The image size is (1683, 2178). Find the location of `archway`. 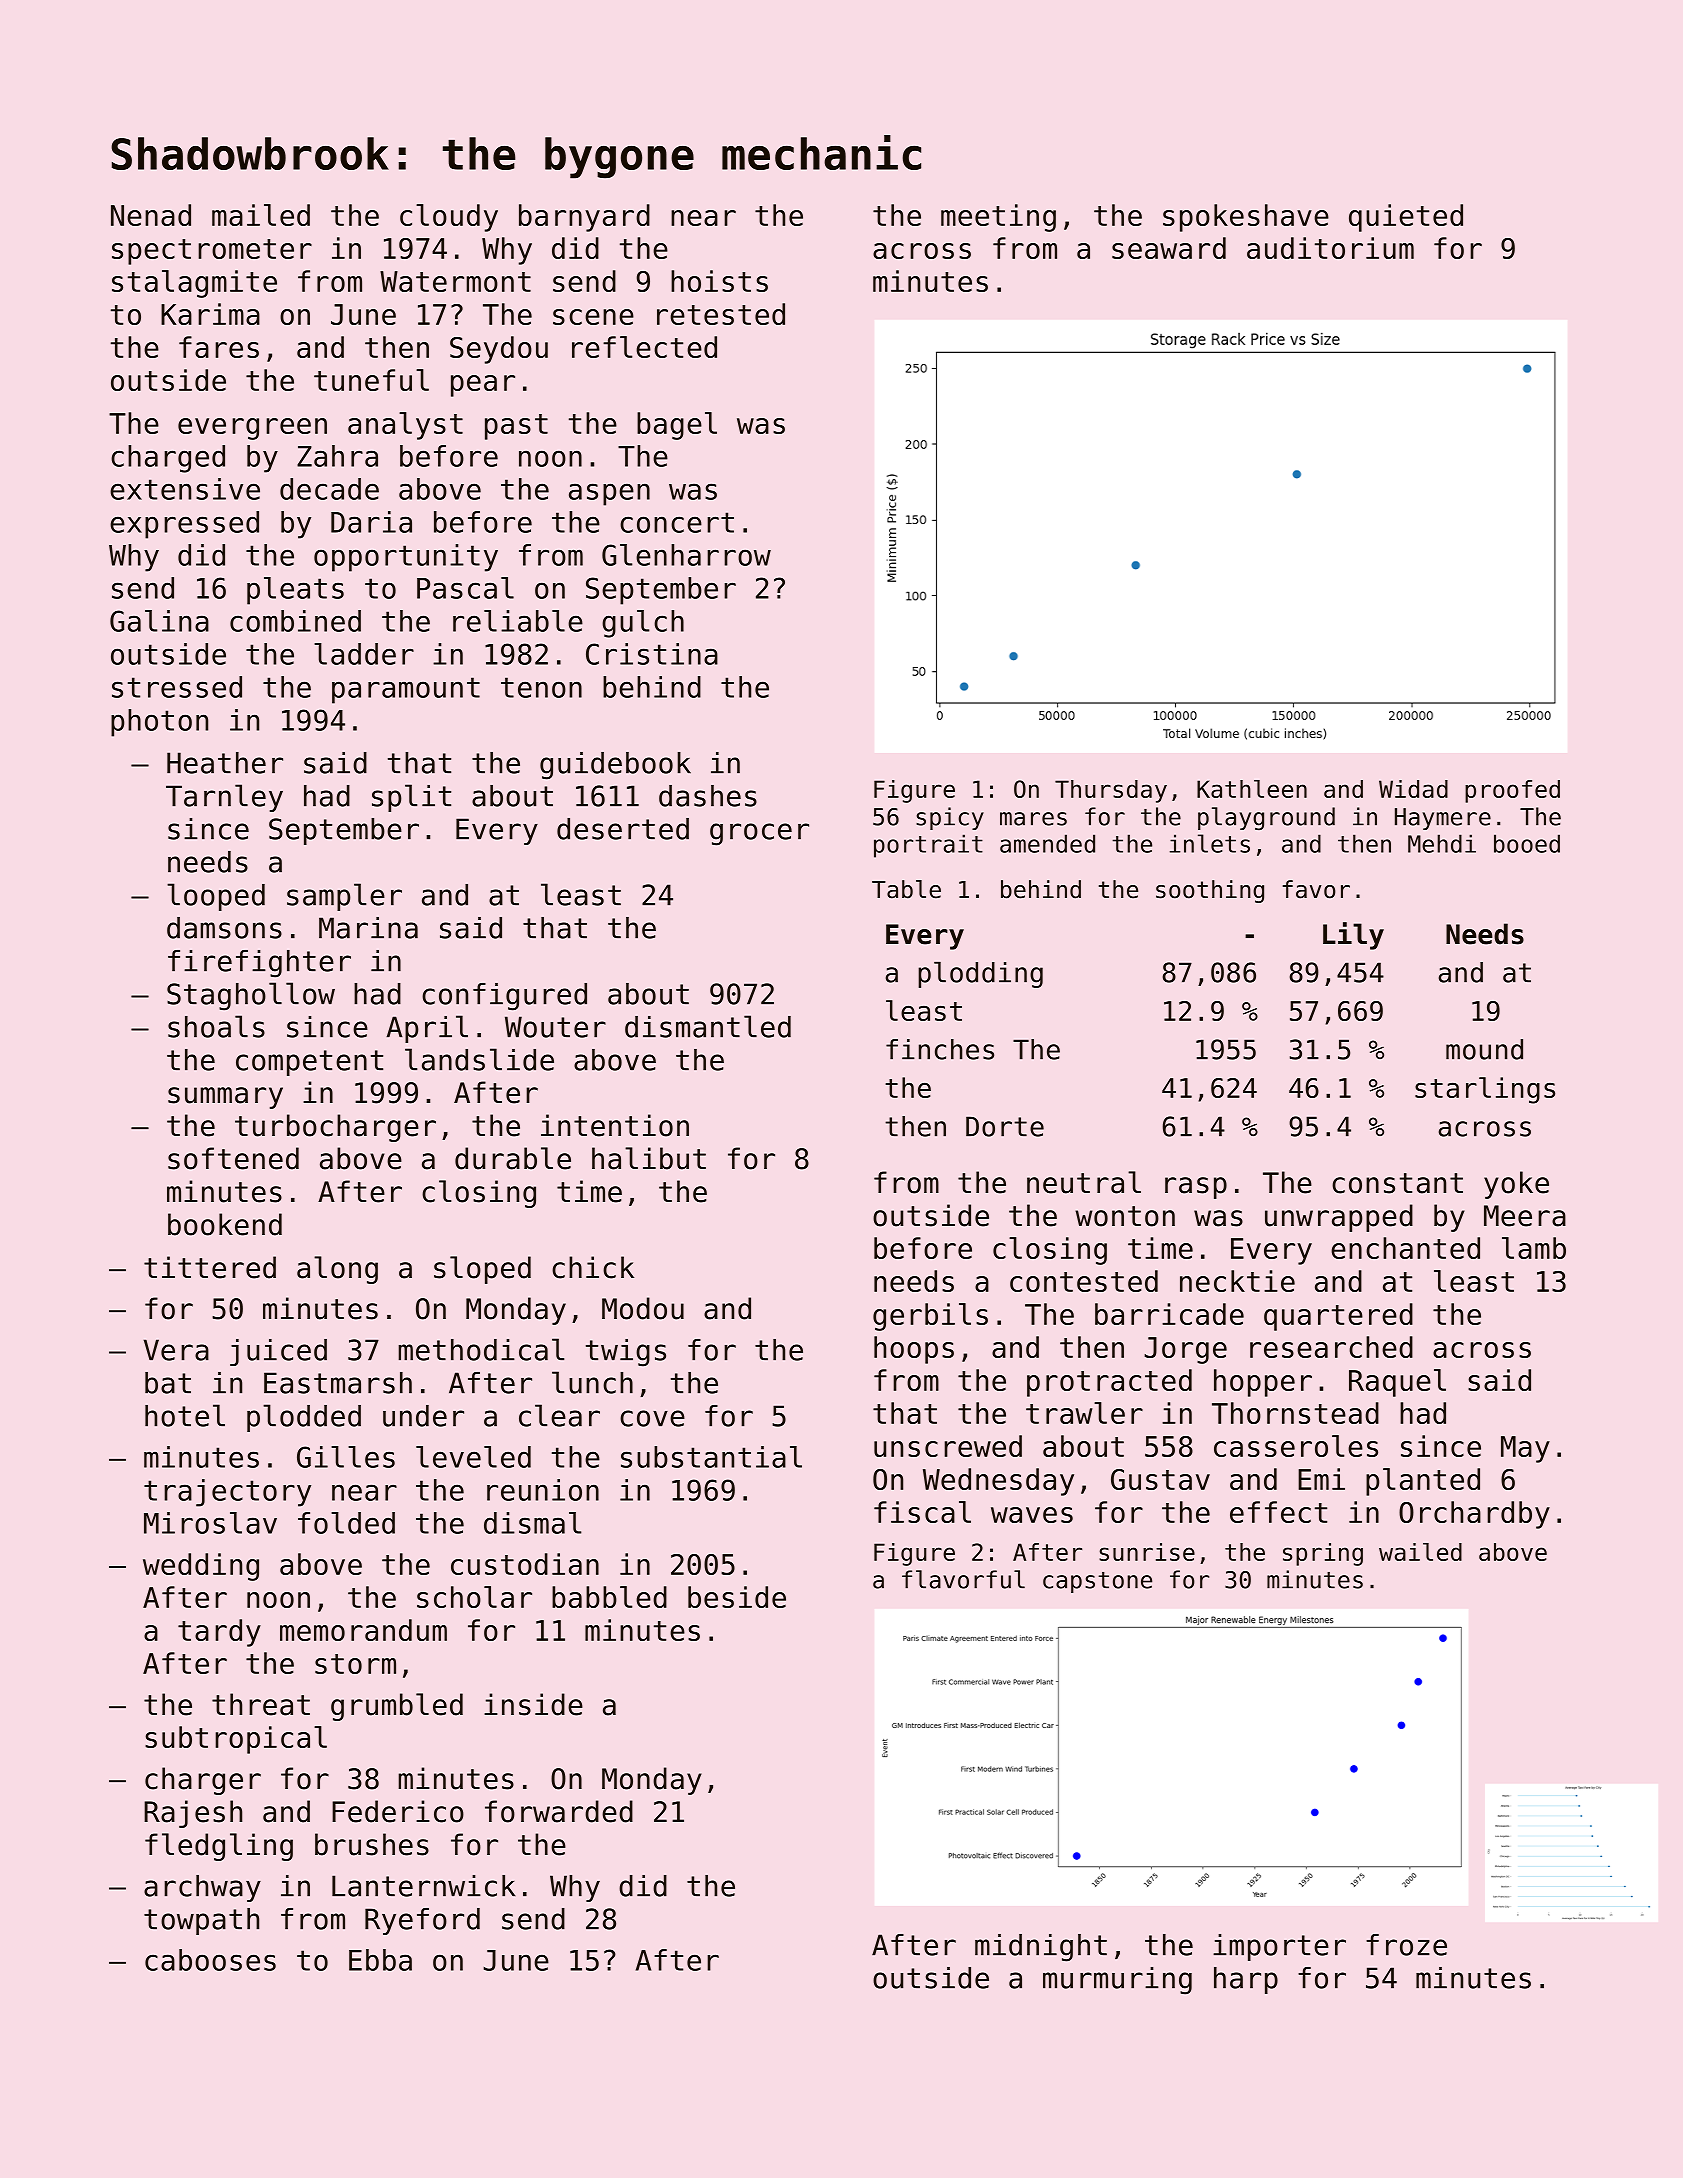

archway is located at coordinates (202, 1888).
